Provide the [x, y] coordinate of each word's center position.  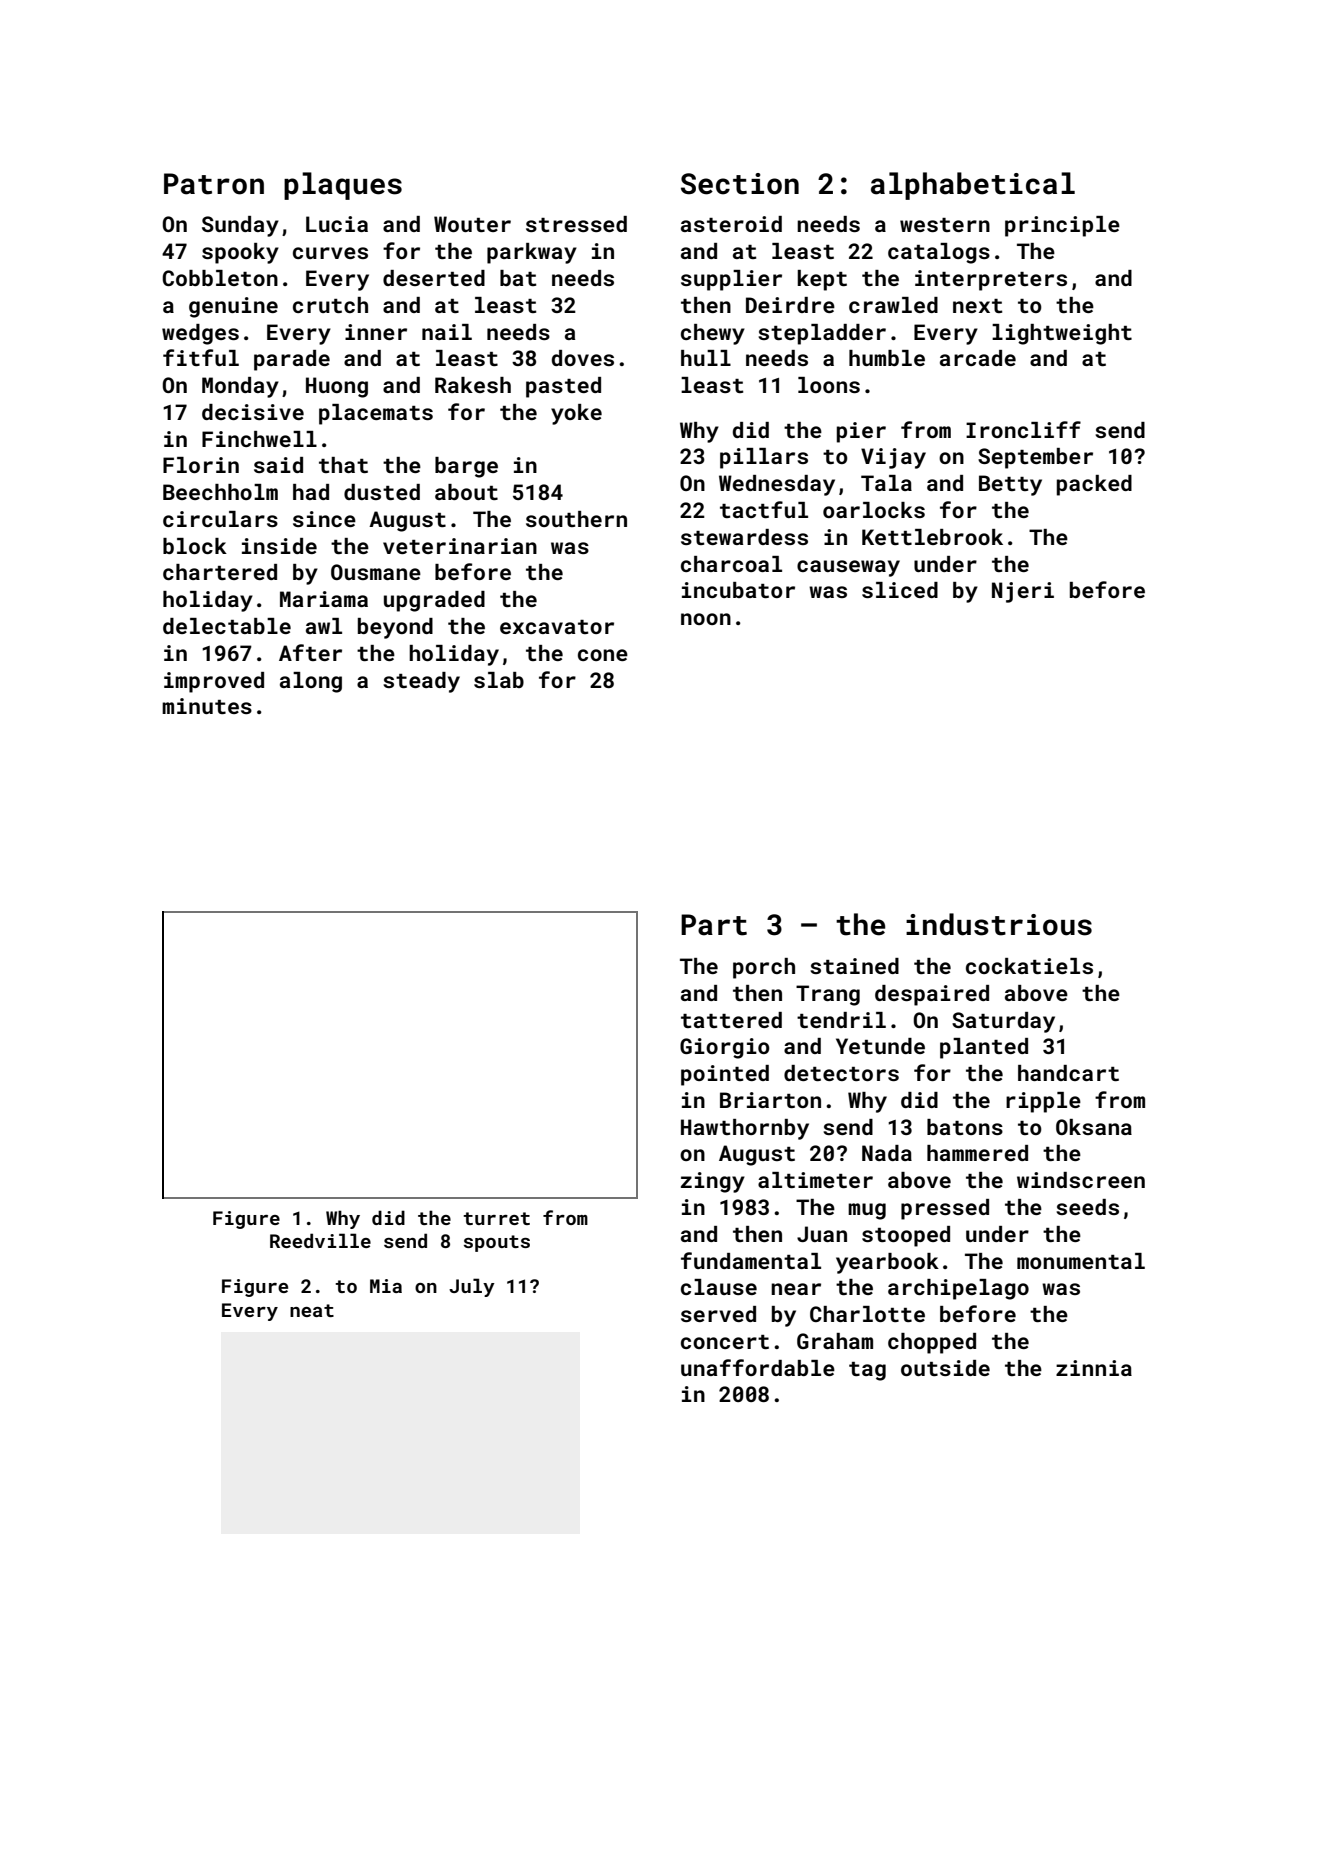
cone [603, 655]
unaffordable [758, 1367]
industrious [999, 924]
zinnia [1094, 1368]
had [311, 492]
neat [312, 1310]
